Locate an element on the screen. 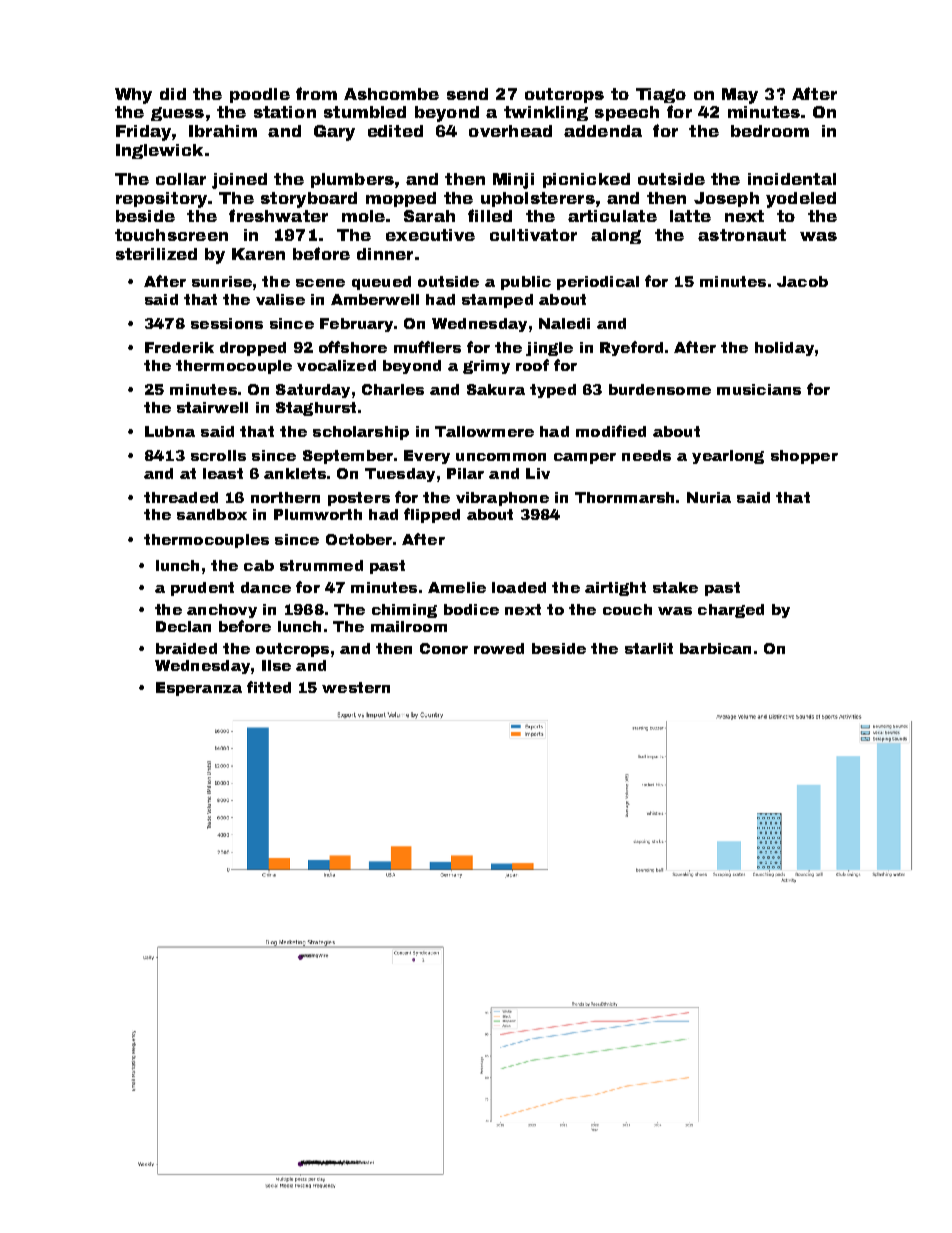 This screenshot has height=1233, width=952. send is located at coordinates (467, 94).
